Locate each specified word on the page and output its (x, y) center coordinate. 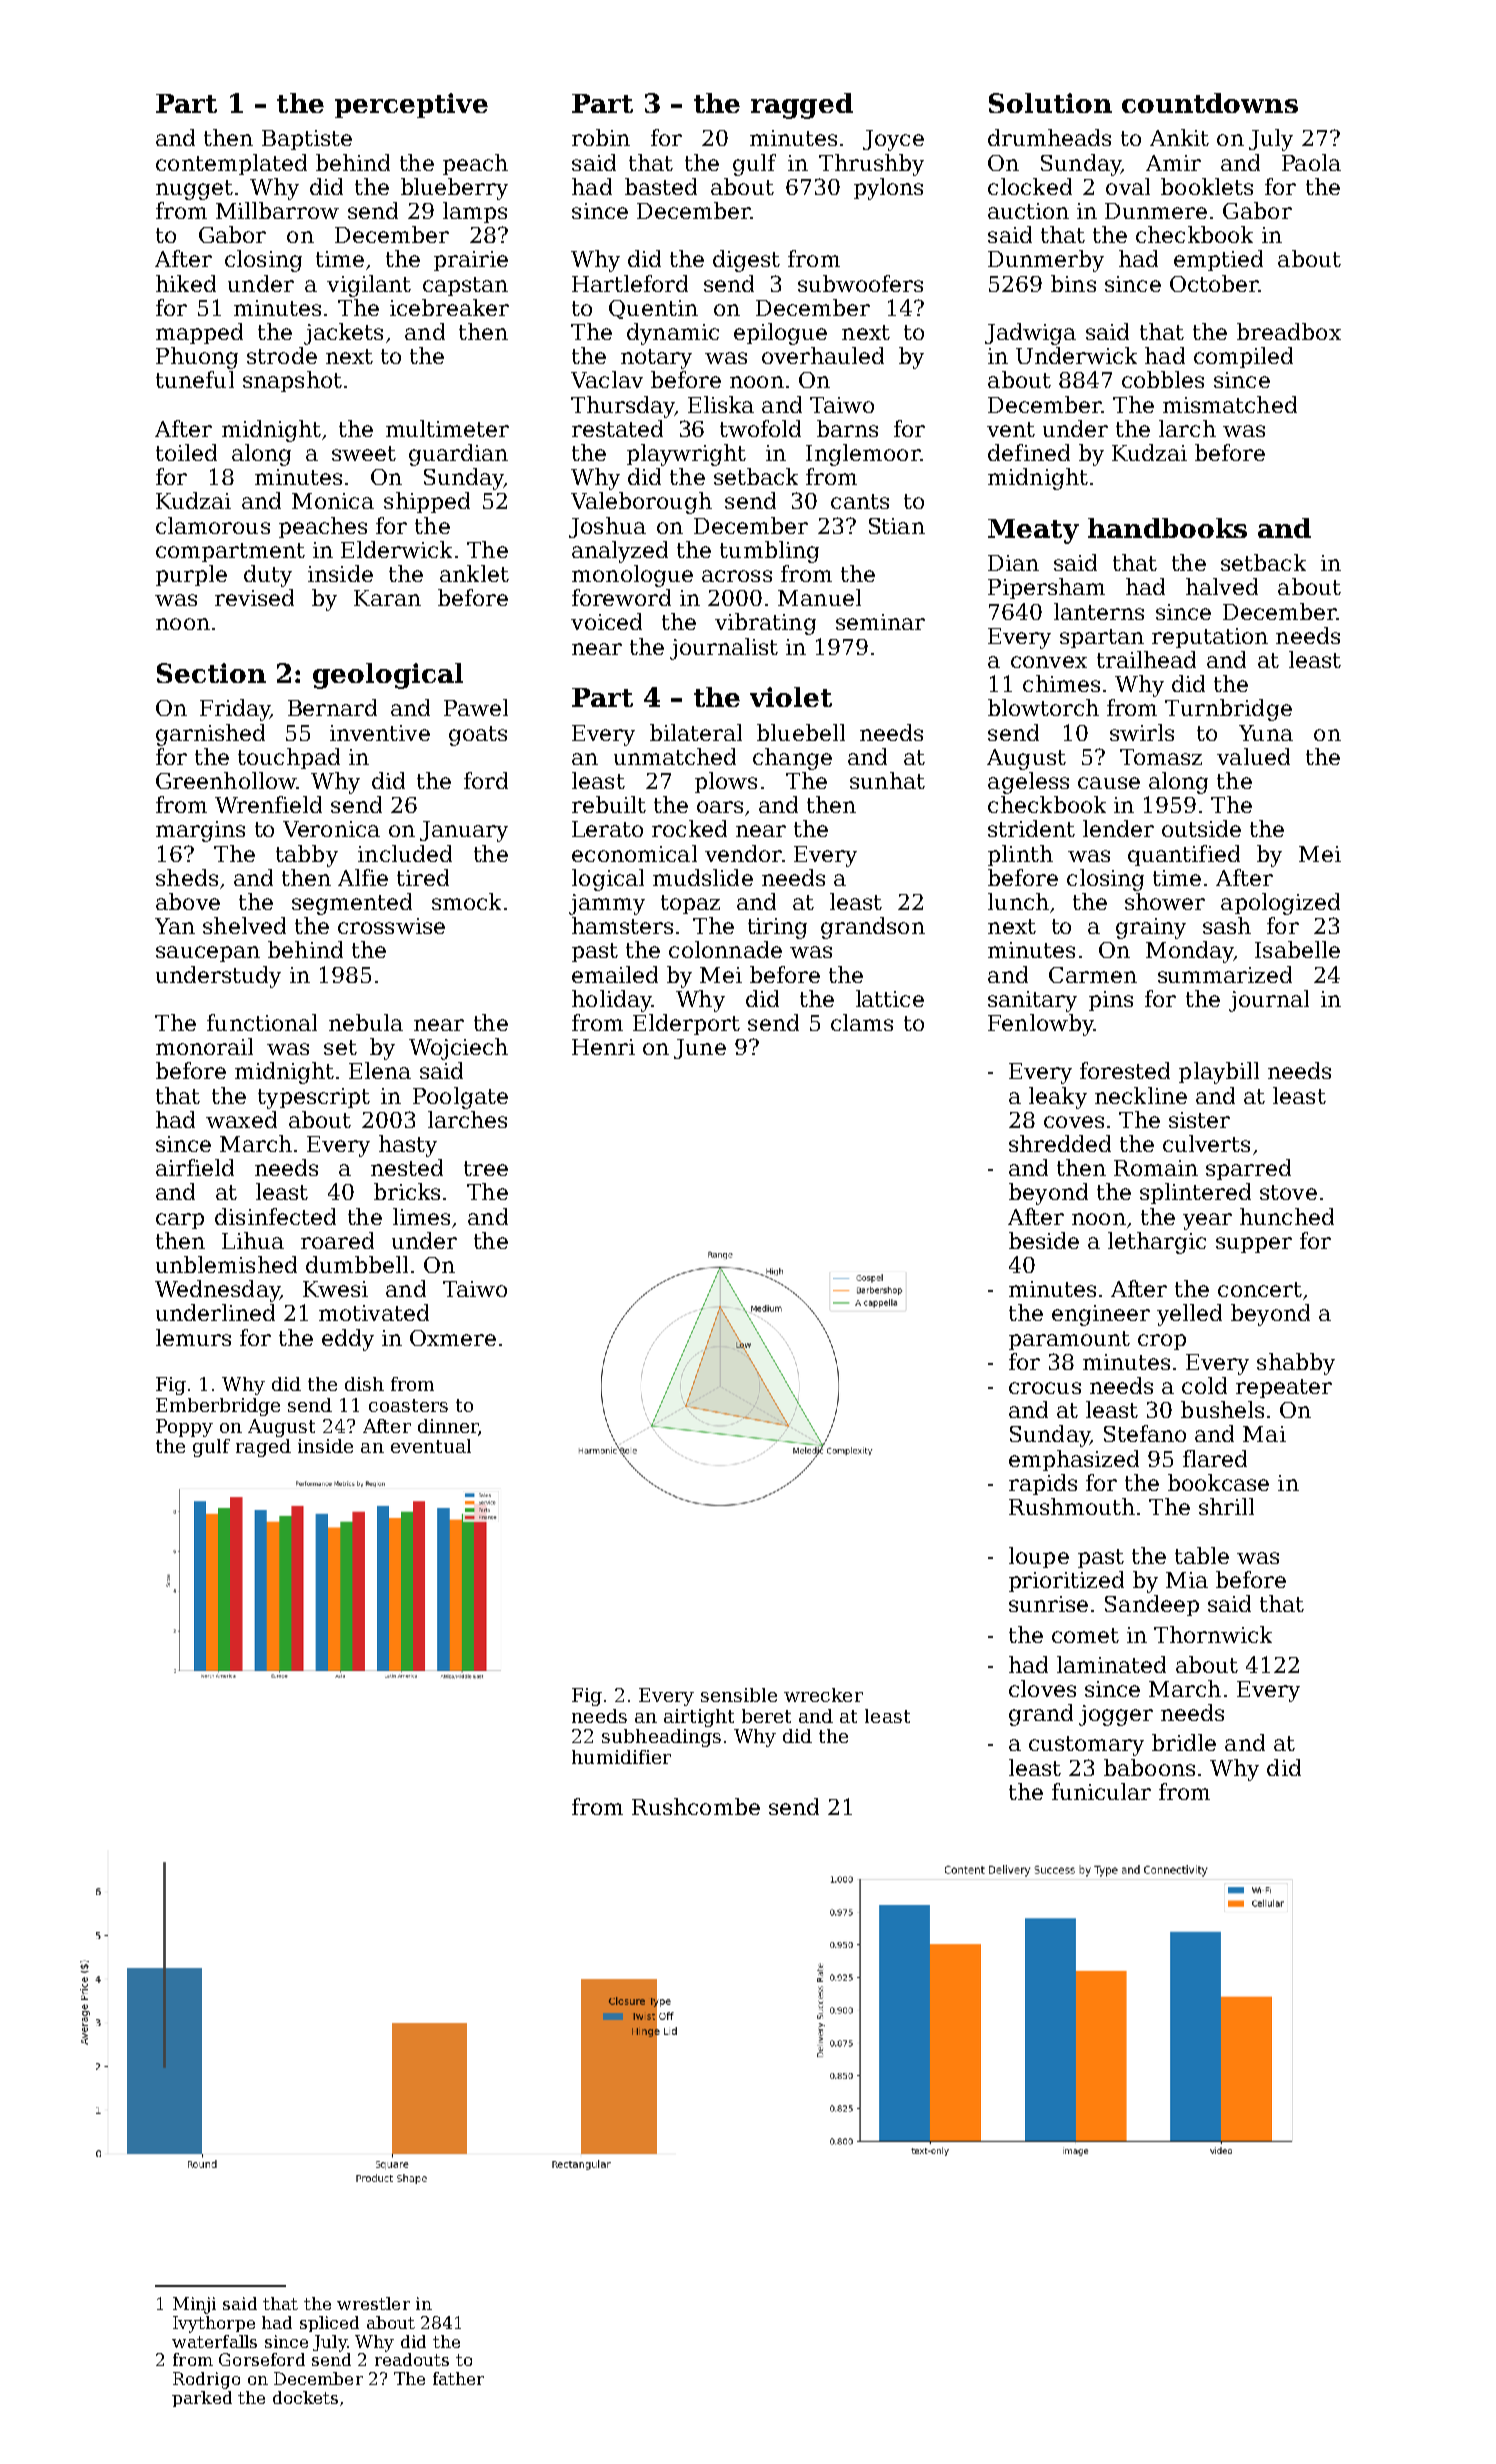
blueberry (454, 189)
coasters (408, 1405)
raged (263, 1448)
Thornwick (1213, 1634)
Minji (194, 2305)
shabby (1296, 1364)
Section (211, 673)
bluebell (801, 732)
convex (1049, 662)
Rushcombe (696, 1806)
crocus (1045, 1388)
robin (601, 137)
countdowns (1210, 103)
